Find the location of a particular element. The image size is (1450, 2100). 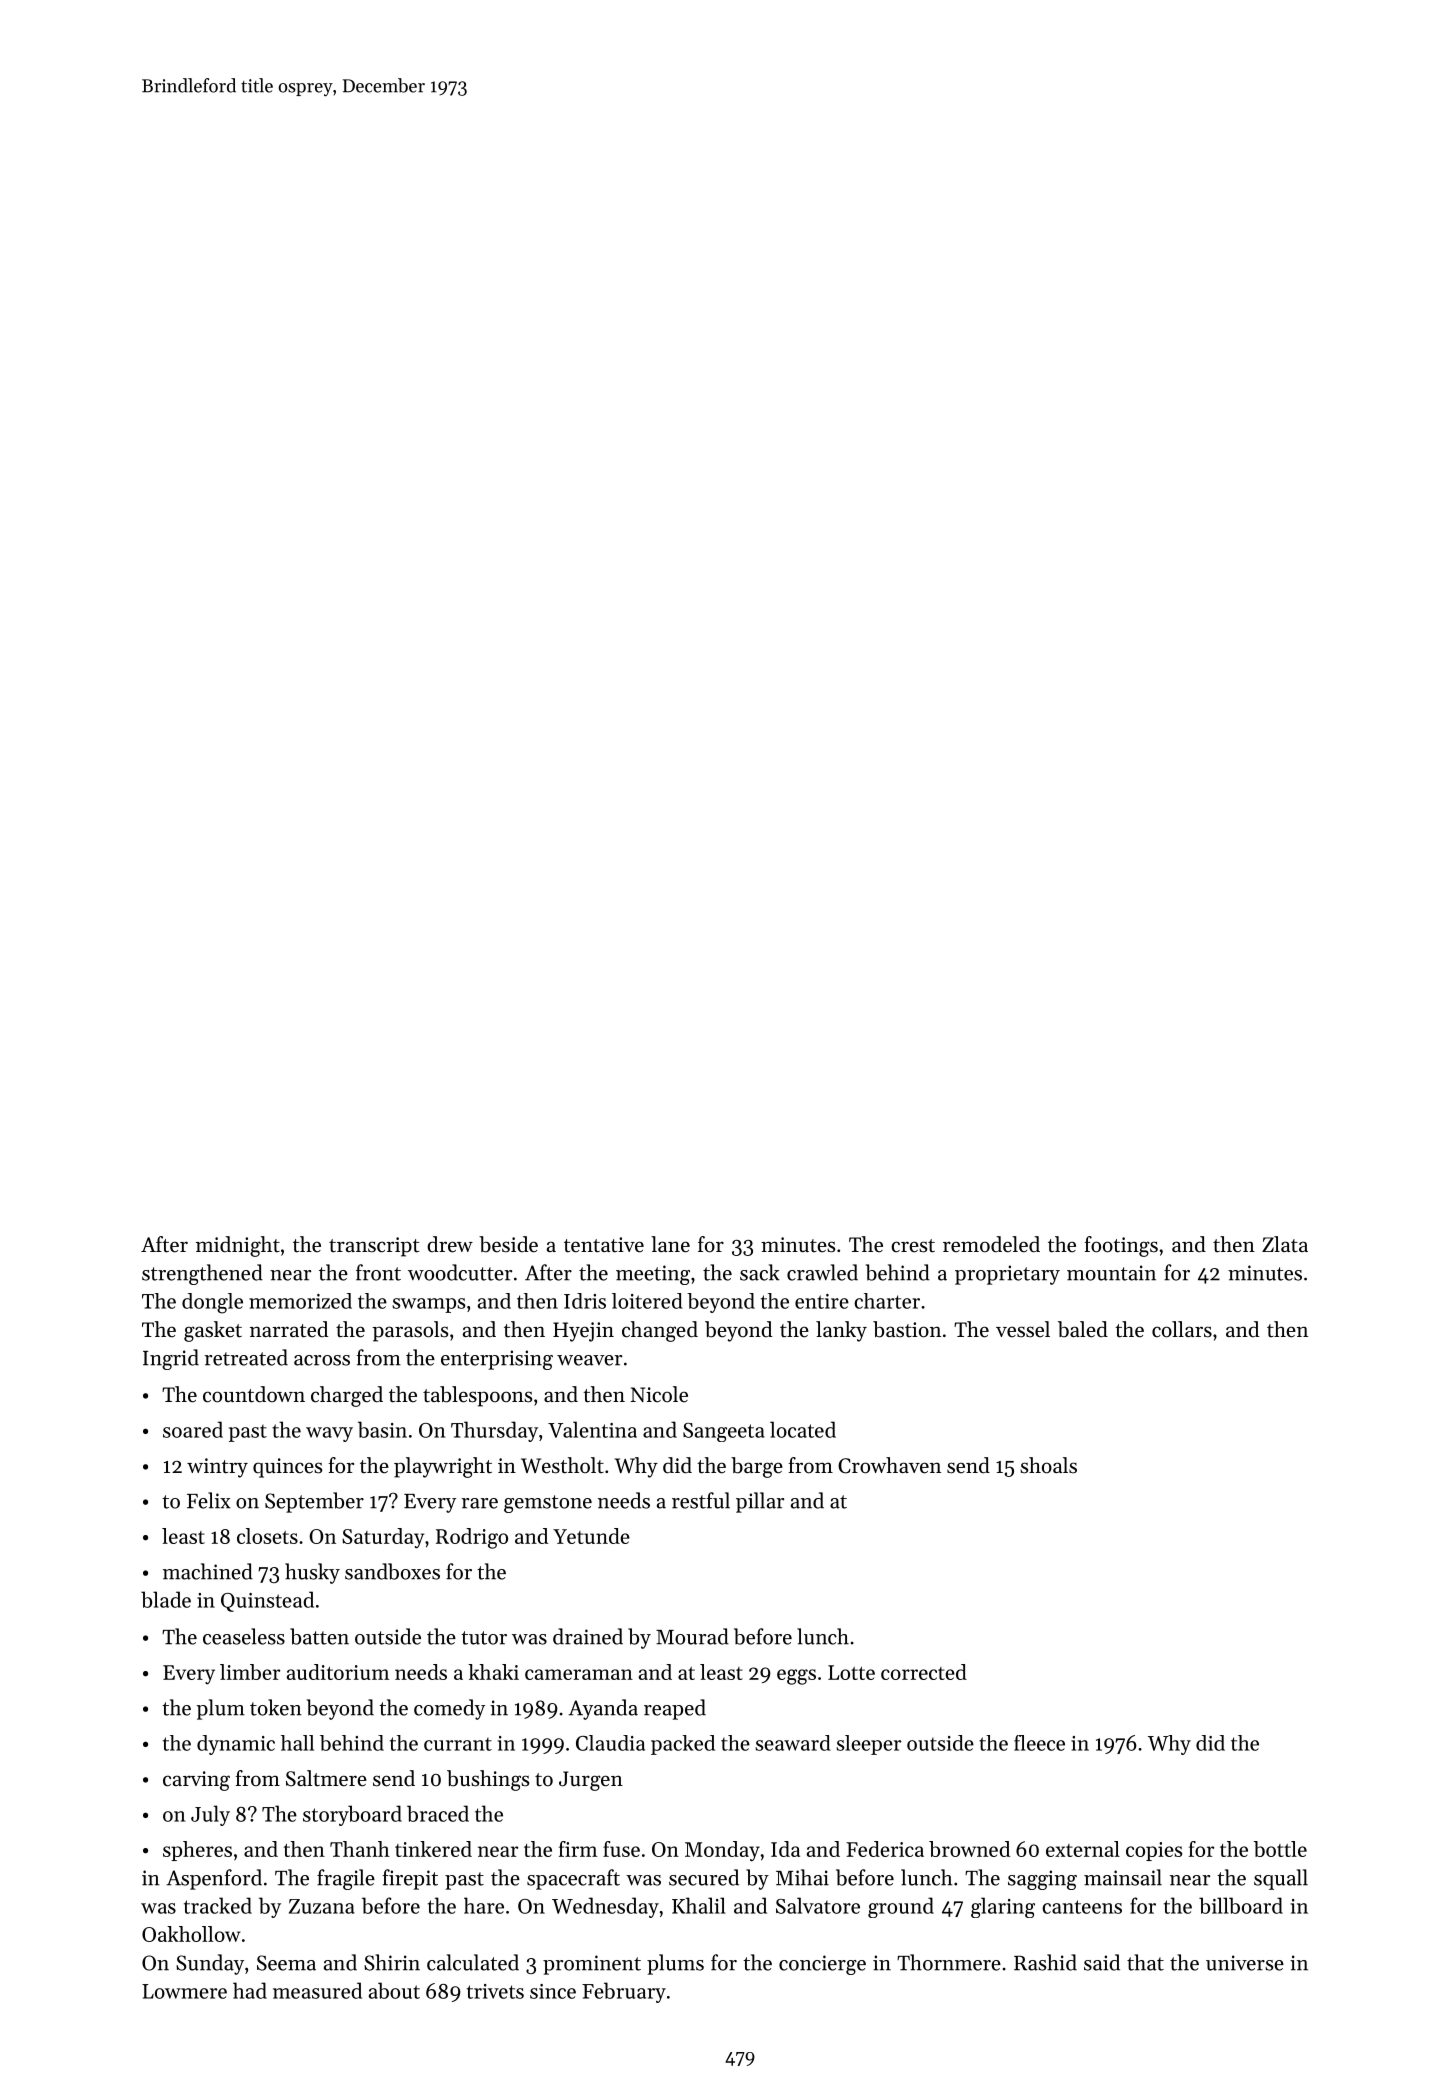

drew is located at coordinates (450, 1244).
